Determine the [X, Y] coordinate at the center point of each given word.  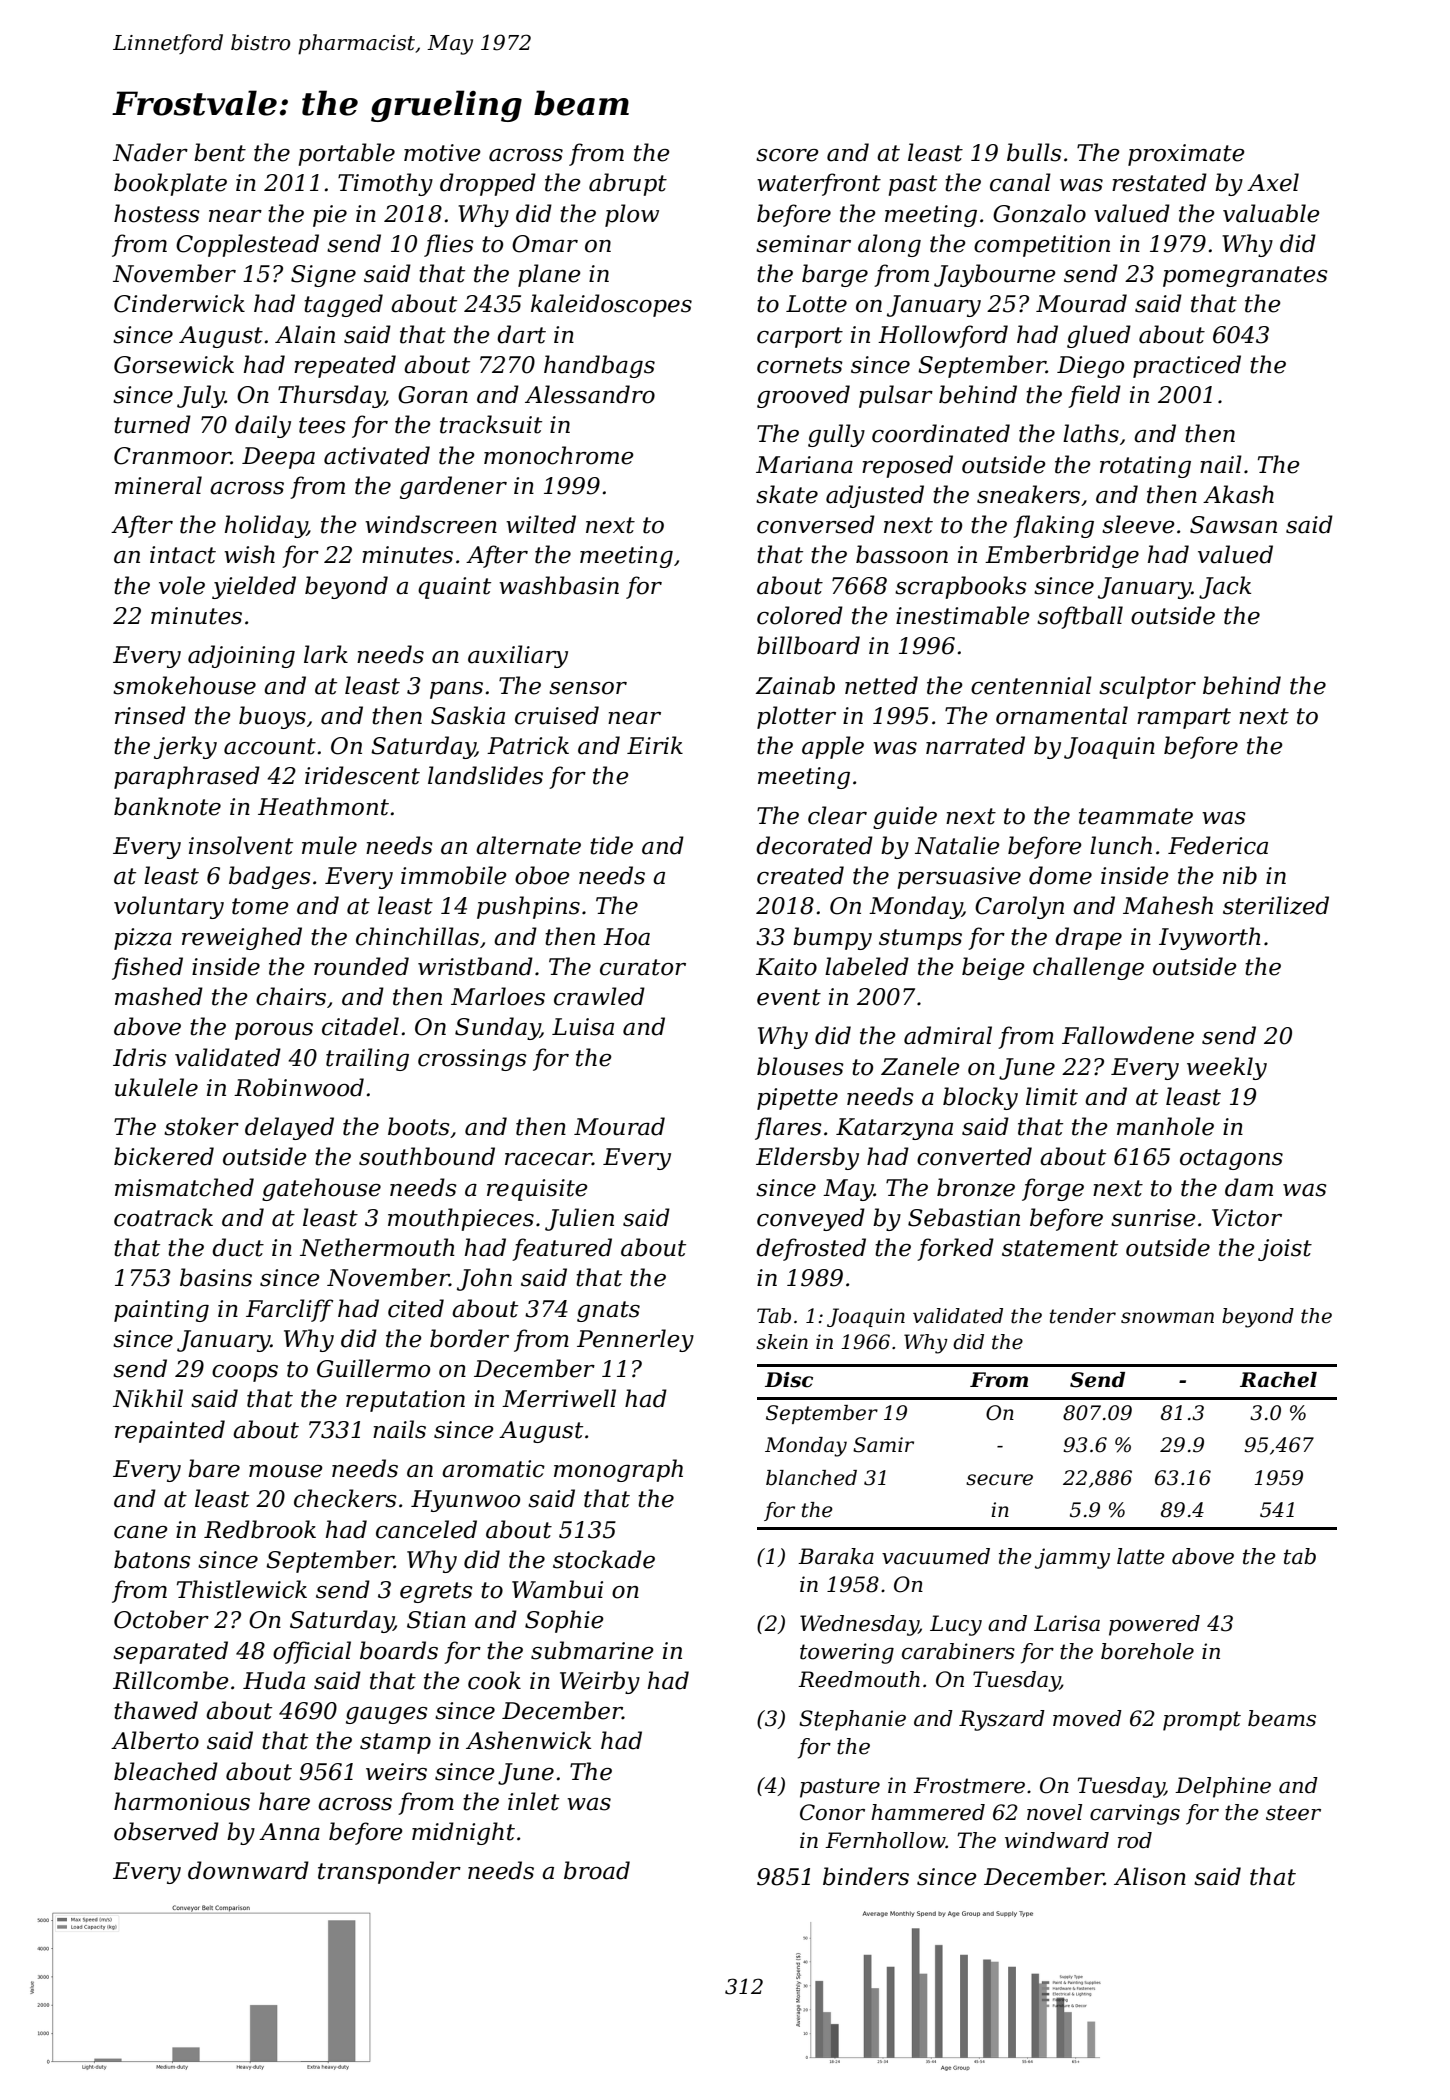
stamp [395, 1743]
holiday [266, 526]
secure [999, 1480]
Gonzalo [1039, 213]
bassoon [902, 554]
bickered [164, 1156]
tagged [343, 305]
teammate [1136, 816]
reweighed [242, 938]
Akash [1238, 494]
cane [140, 1532]
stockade [604, 1559]
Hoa [626, 937]
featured [562, 1249]
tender [1083, 1316]
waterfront [819, 184]
